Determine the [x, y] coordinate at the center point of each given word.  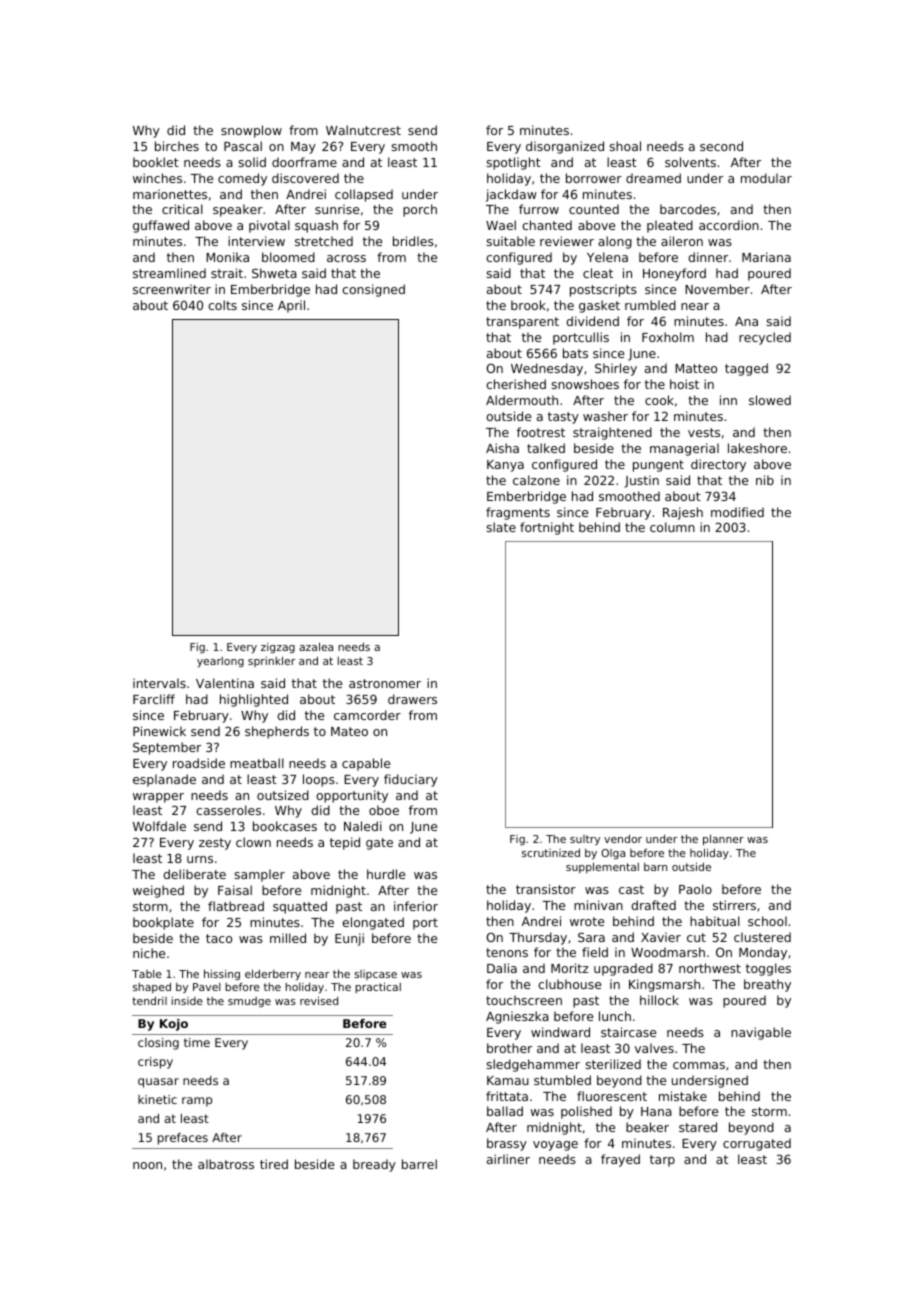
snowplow [251, 131]
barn [655, 867]
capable [366, 764]
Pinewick [159, 731]
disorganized [565, 147]
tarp [662, 1161]
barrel [419, 1164]
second [721, 146]
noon [147, 1165]
